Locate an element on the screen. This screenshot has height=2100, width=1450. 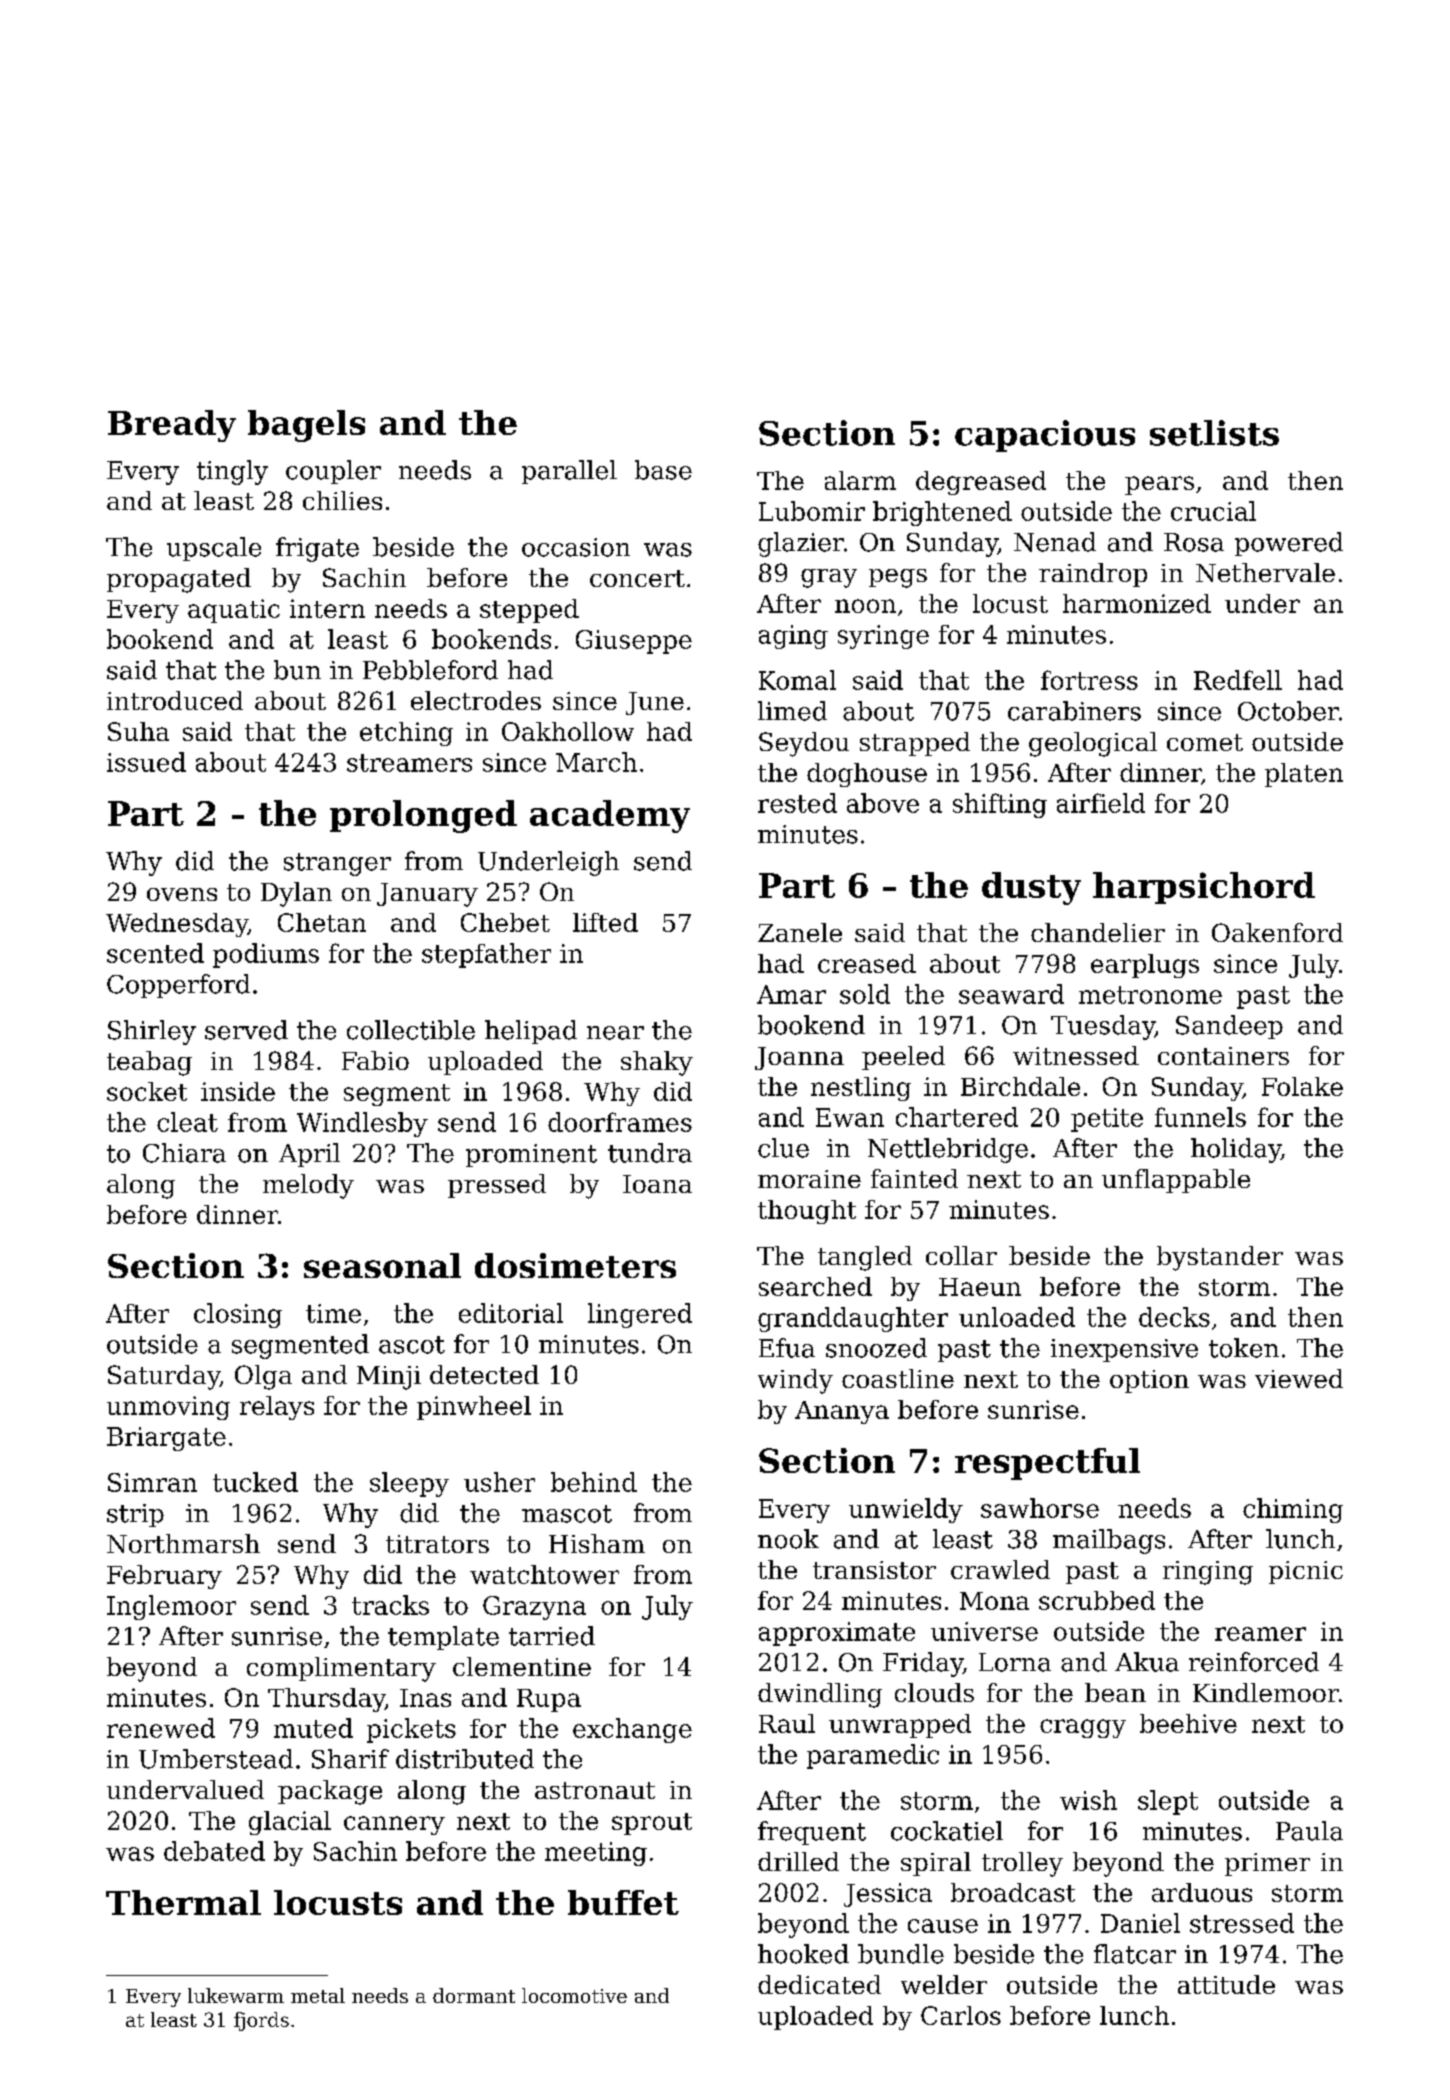
chiming is located at coordinates (1293, 1510).
